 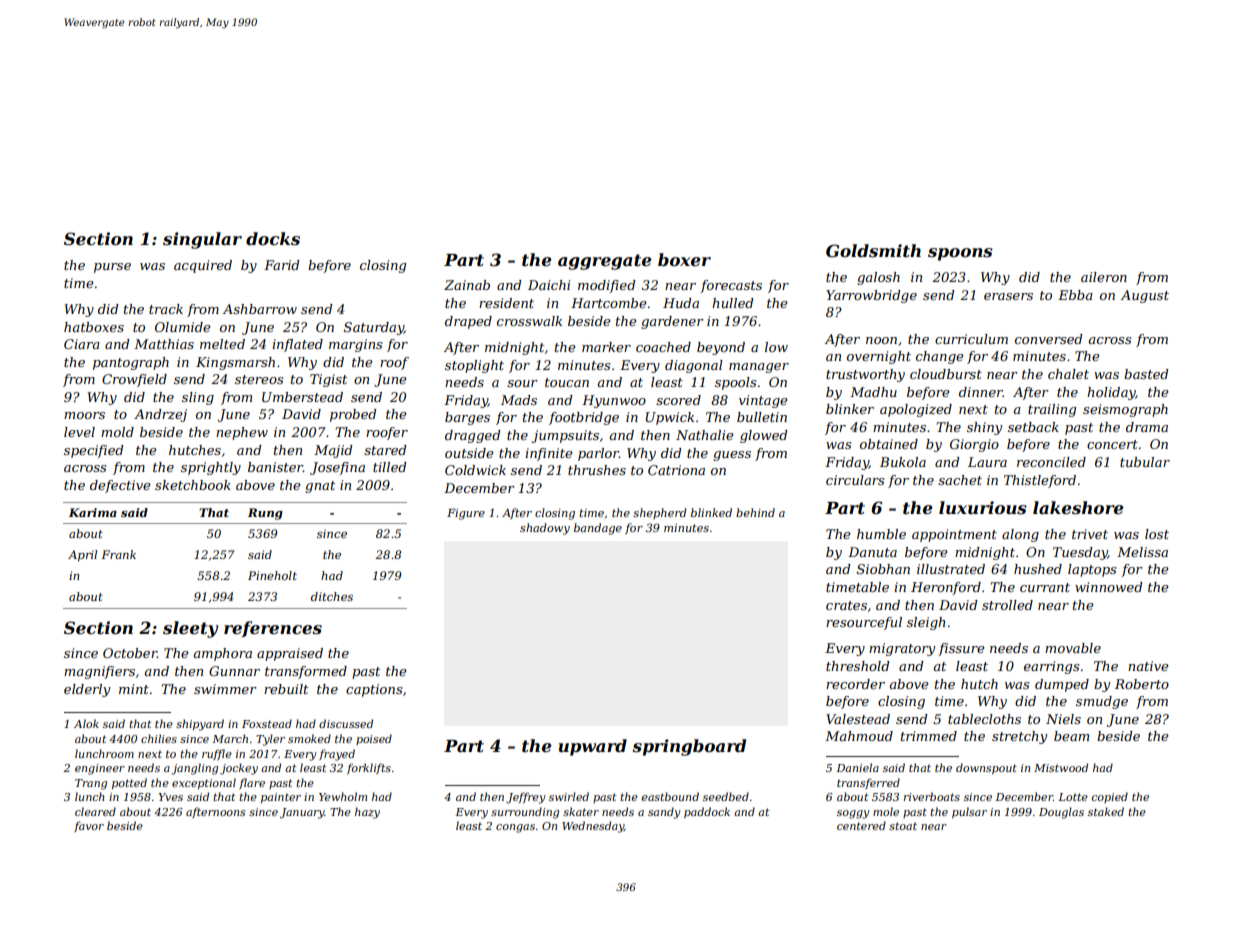 I want to click on smudge, so click(x=1102, y=702).
